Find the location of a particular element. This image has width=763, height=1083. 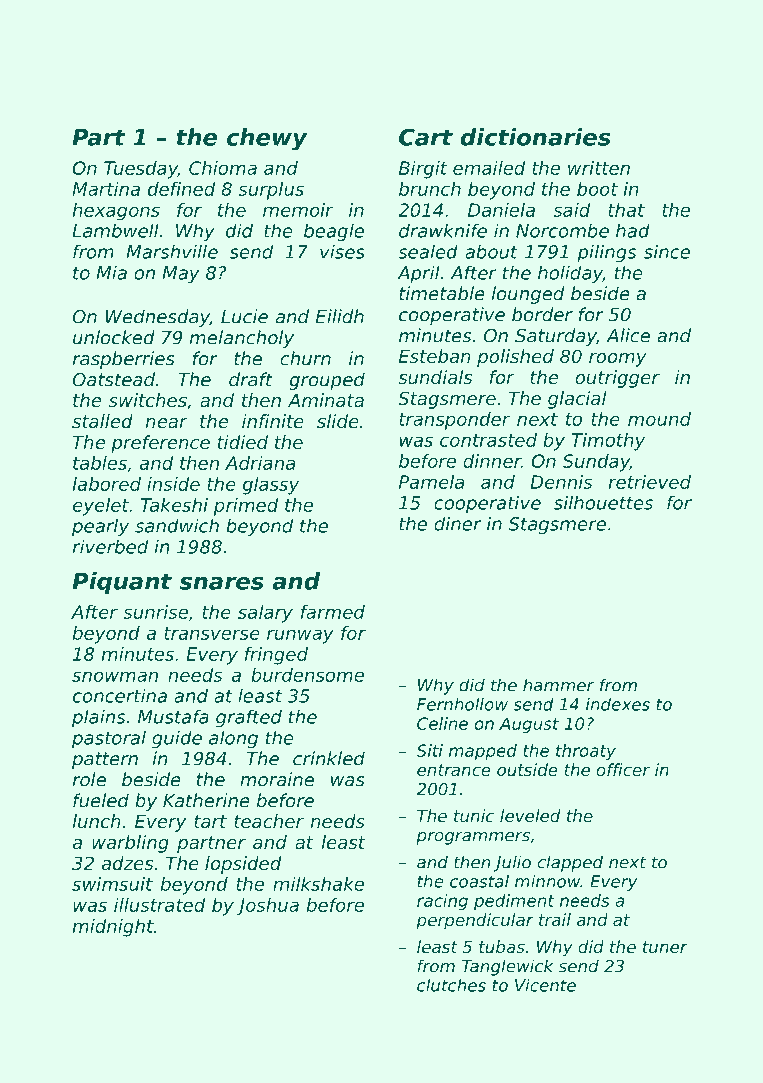

chewy is located at coordinates (267, 139).
